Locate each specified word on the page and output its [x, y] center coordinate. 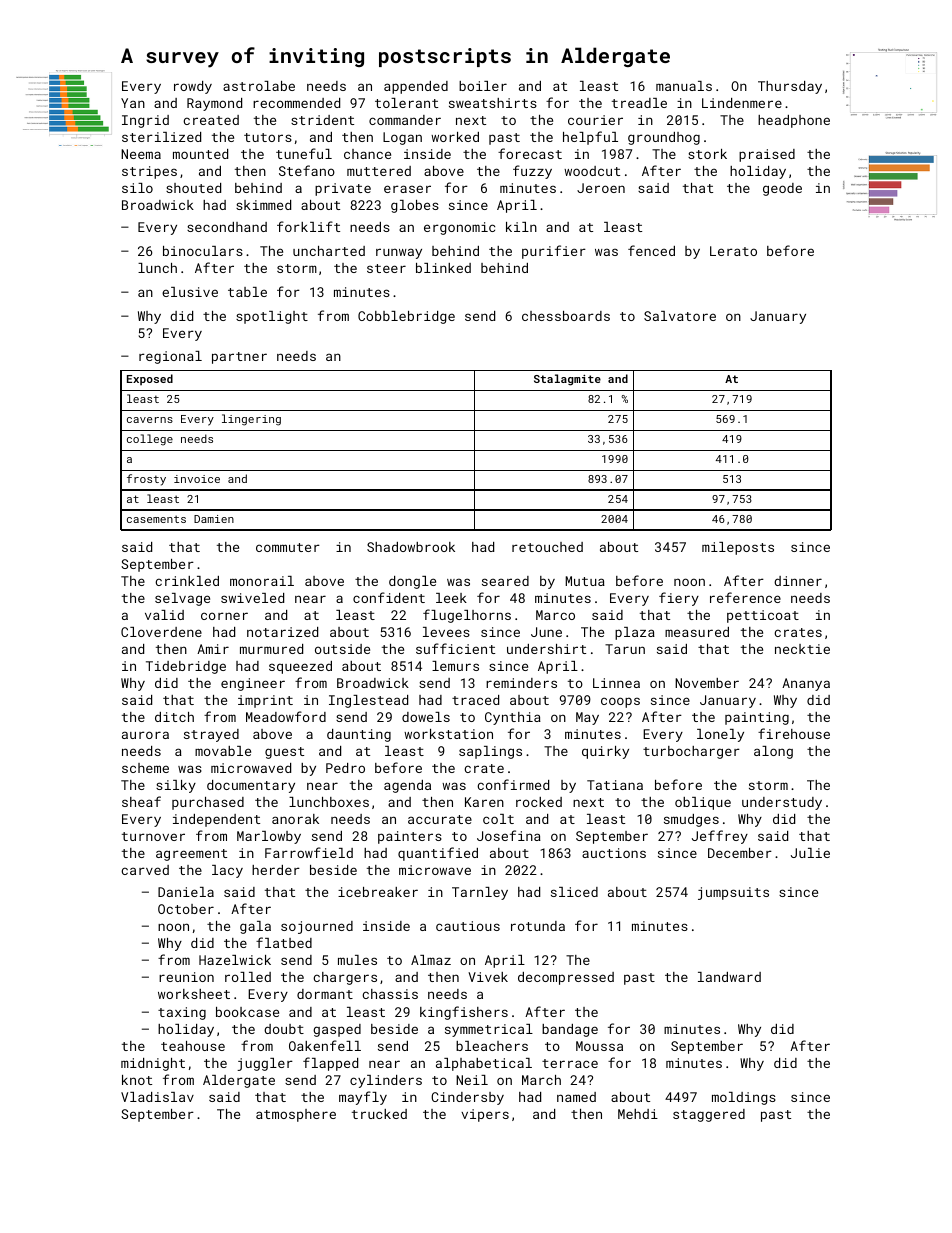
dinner [798, 581]
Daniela [186, 892]
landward [729, 977]
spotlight [272, 317]
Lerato [733, 251]
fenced [651, 250]
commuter [288, 547]
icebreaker [378, 892]
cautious [468, 926]
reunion [186, 977]
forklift [308, 226]
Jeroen [601, 188]
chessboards [566, 316]
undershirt [546, 649]
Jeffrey [720, 837]
